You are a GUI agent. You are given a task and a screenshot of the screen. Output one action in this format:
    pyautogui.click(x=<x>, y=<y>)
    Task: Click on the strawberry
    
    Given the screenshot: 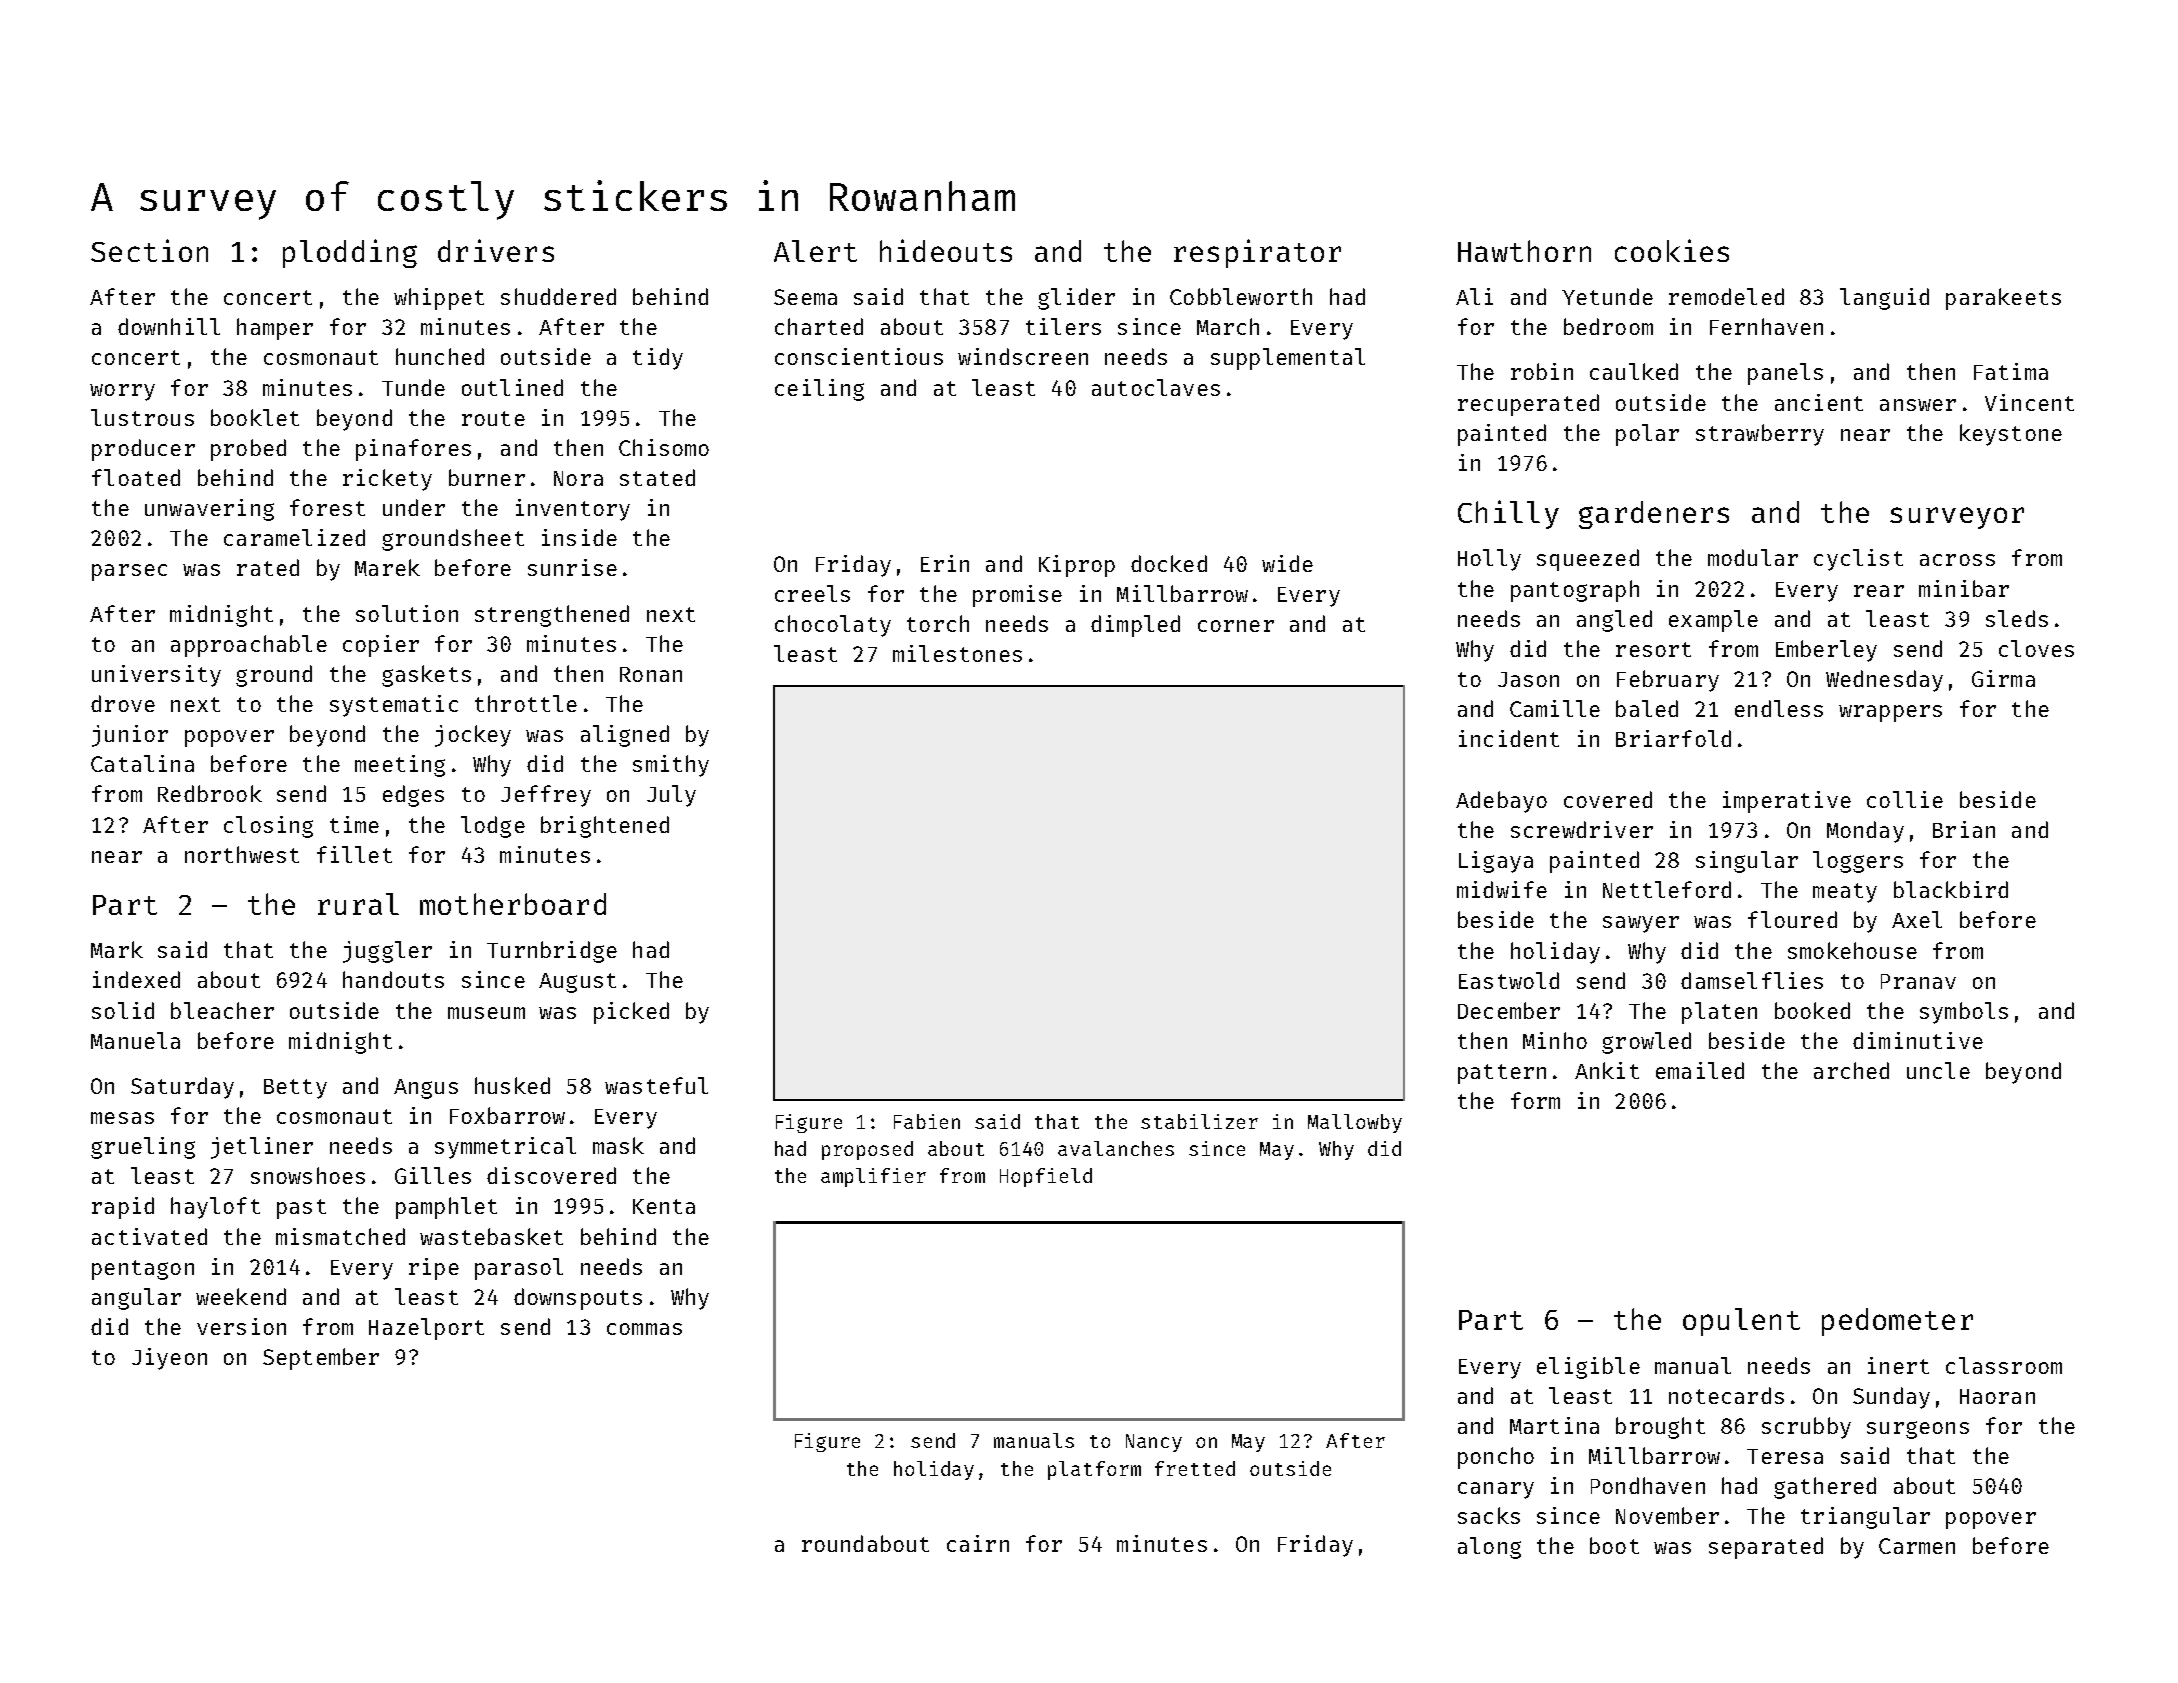 What is the action you would take?
    pyautogui.click(x=1760, y=435)
